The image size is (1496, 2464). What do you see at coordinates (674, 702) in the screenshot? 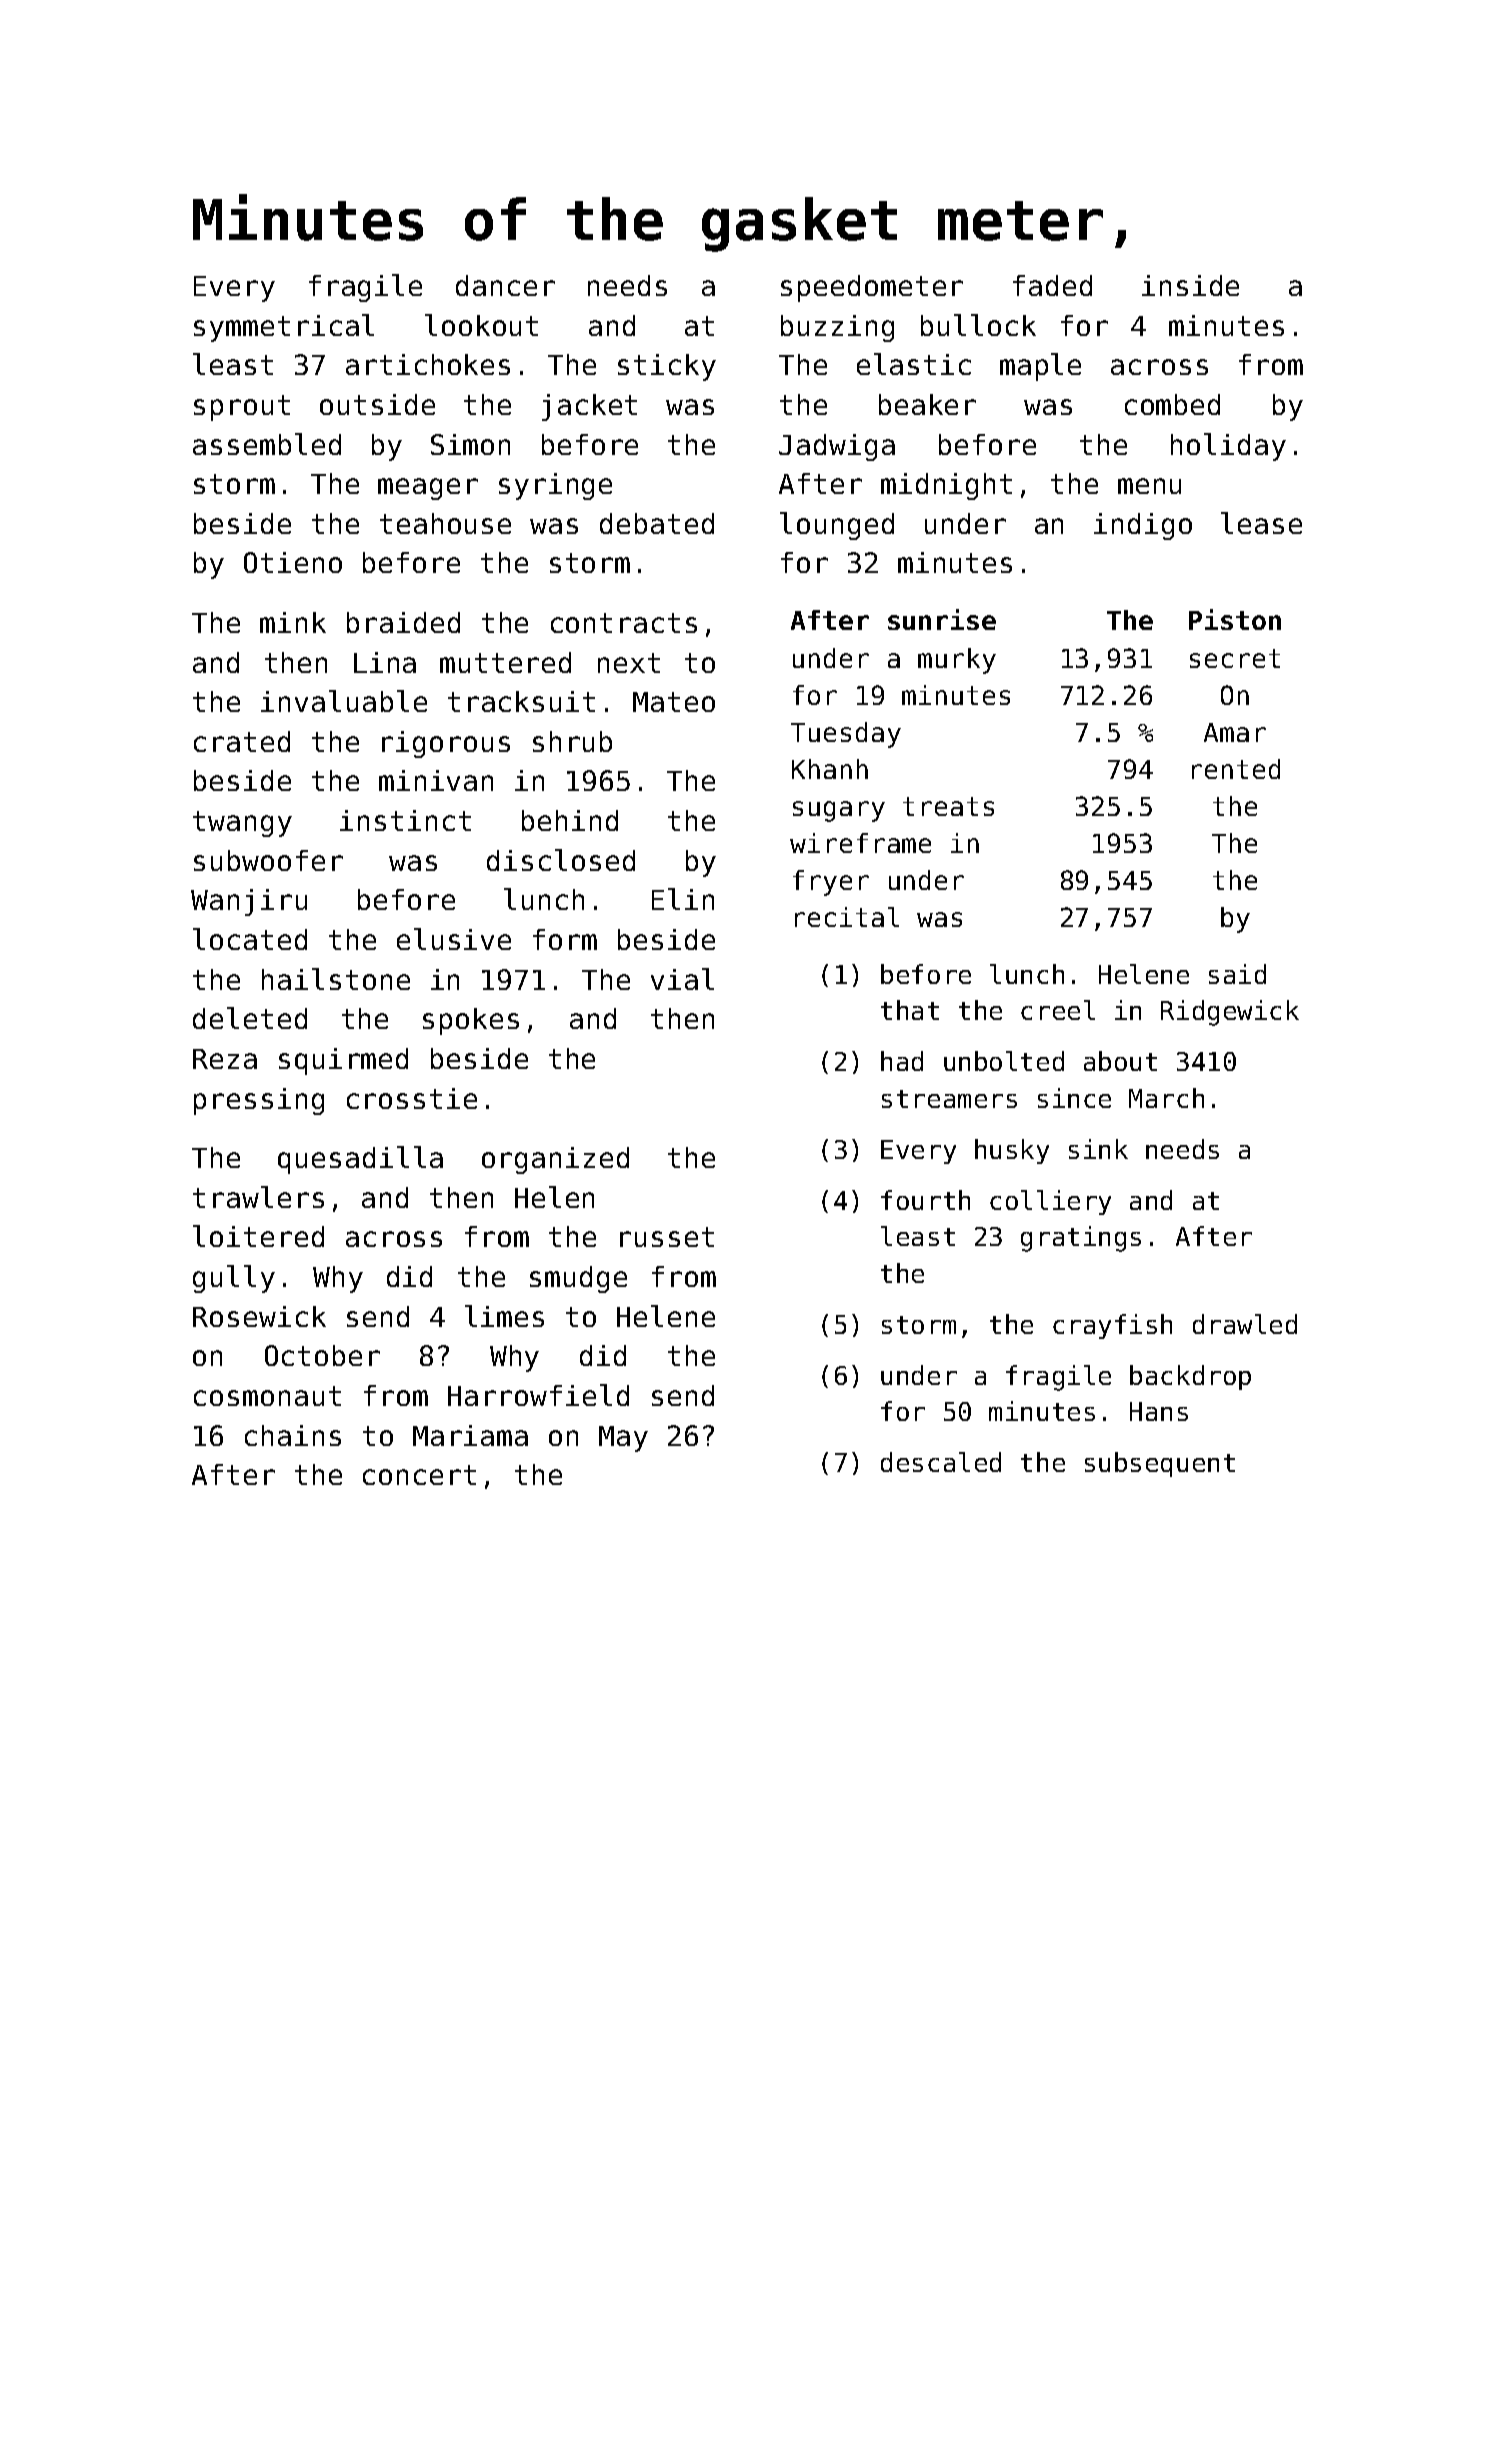
I see `Mateo` at bounding box center [674, 702].
